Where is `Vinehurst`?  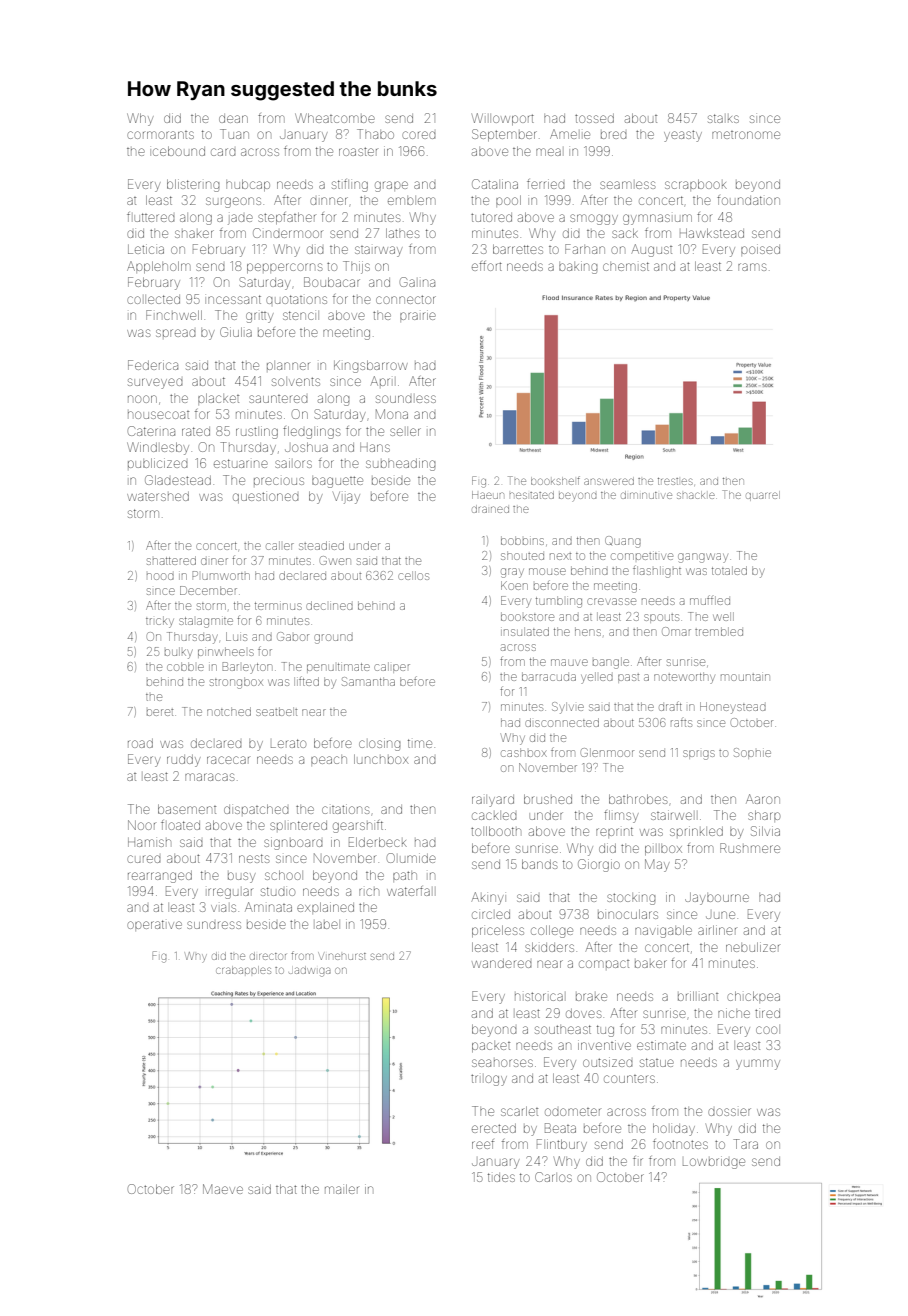 Vinehurst is located at coordinates (342, 956).
